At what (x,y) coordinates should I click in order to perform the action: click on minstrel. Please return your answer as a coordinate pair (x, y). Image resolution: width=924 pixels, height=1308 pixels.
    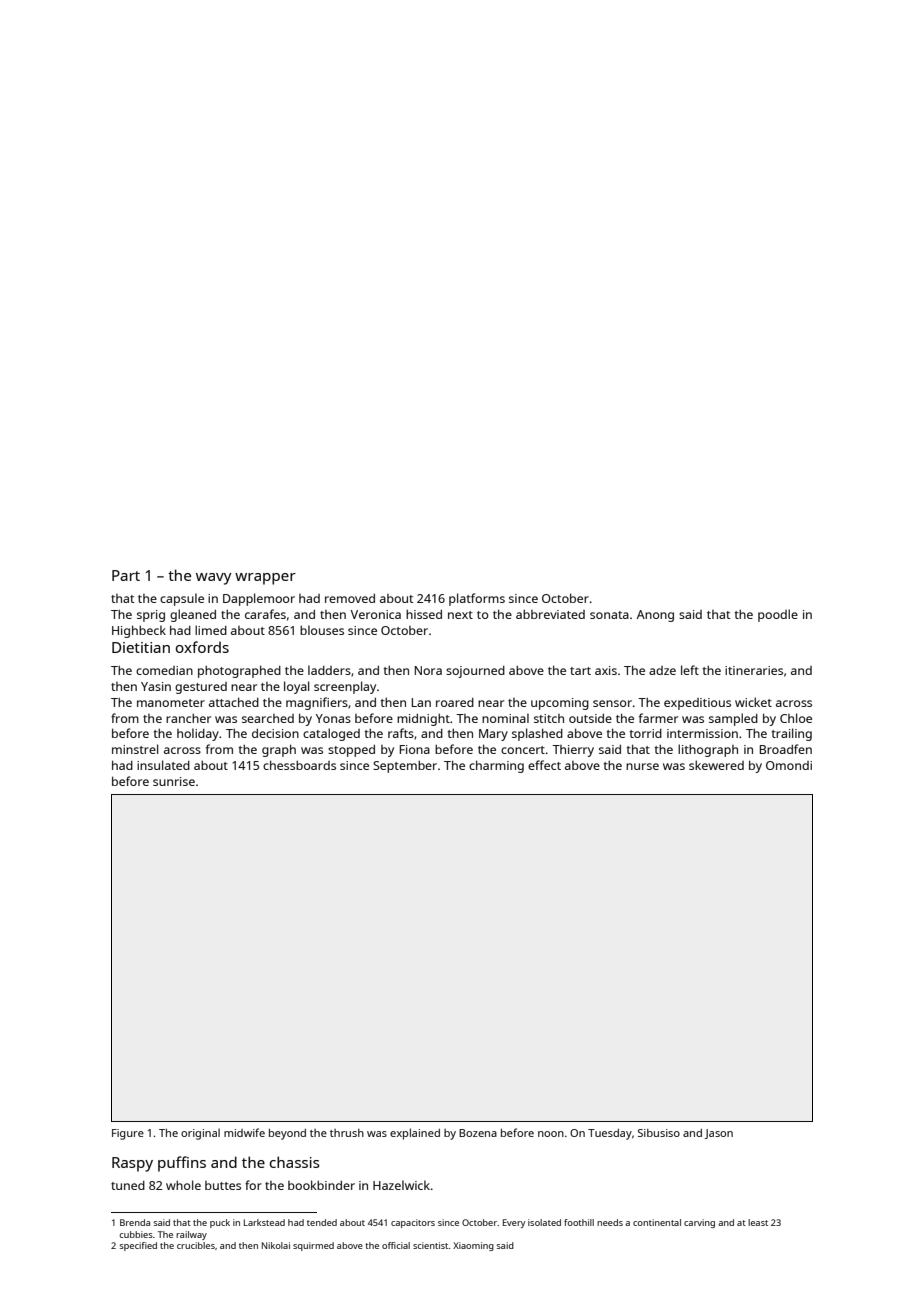
    Looking at the image, I should click on (135, 749).
